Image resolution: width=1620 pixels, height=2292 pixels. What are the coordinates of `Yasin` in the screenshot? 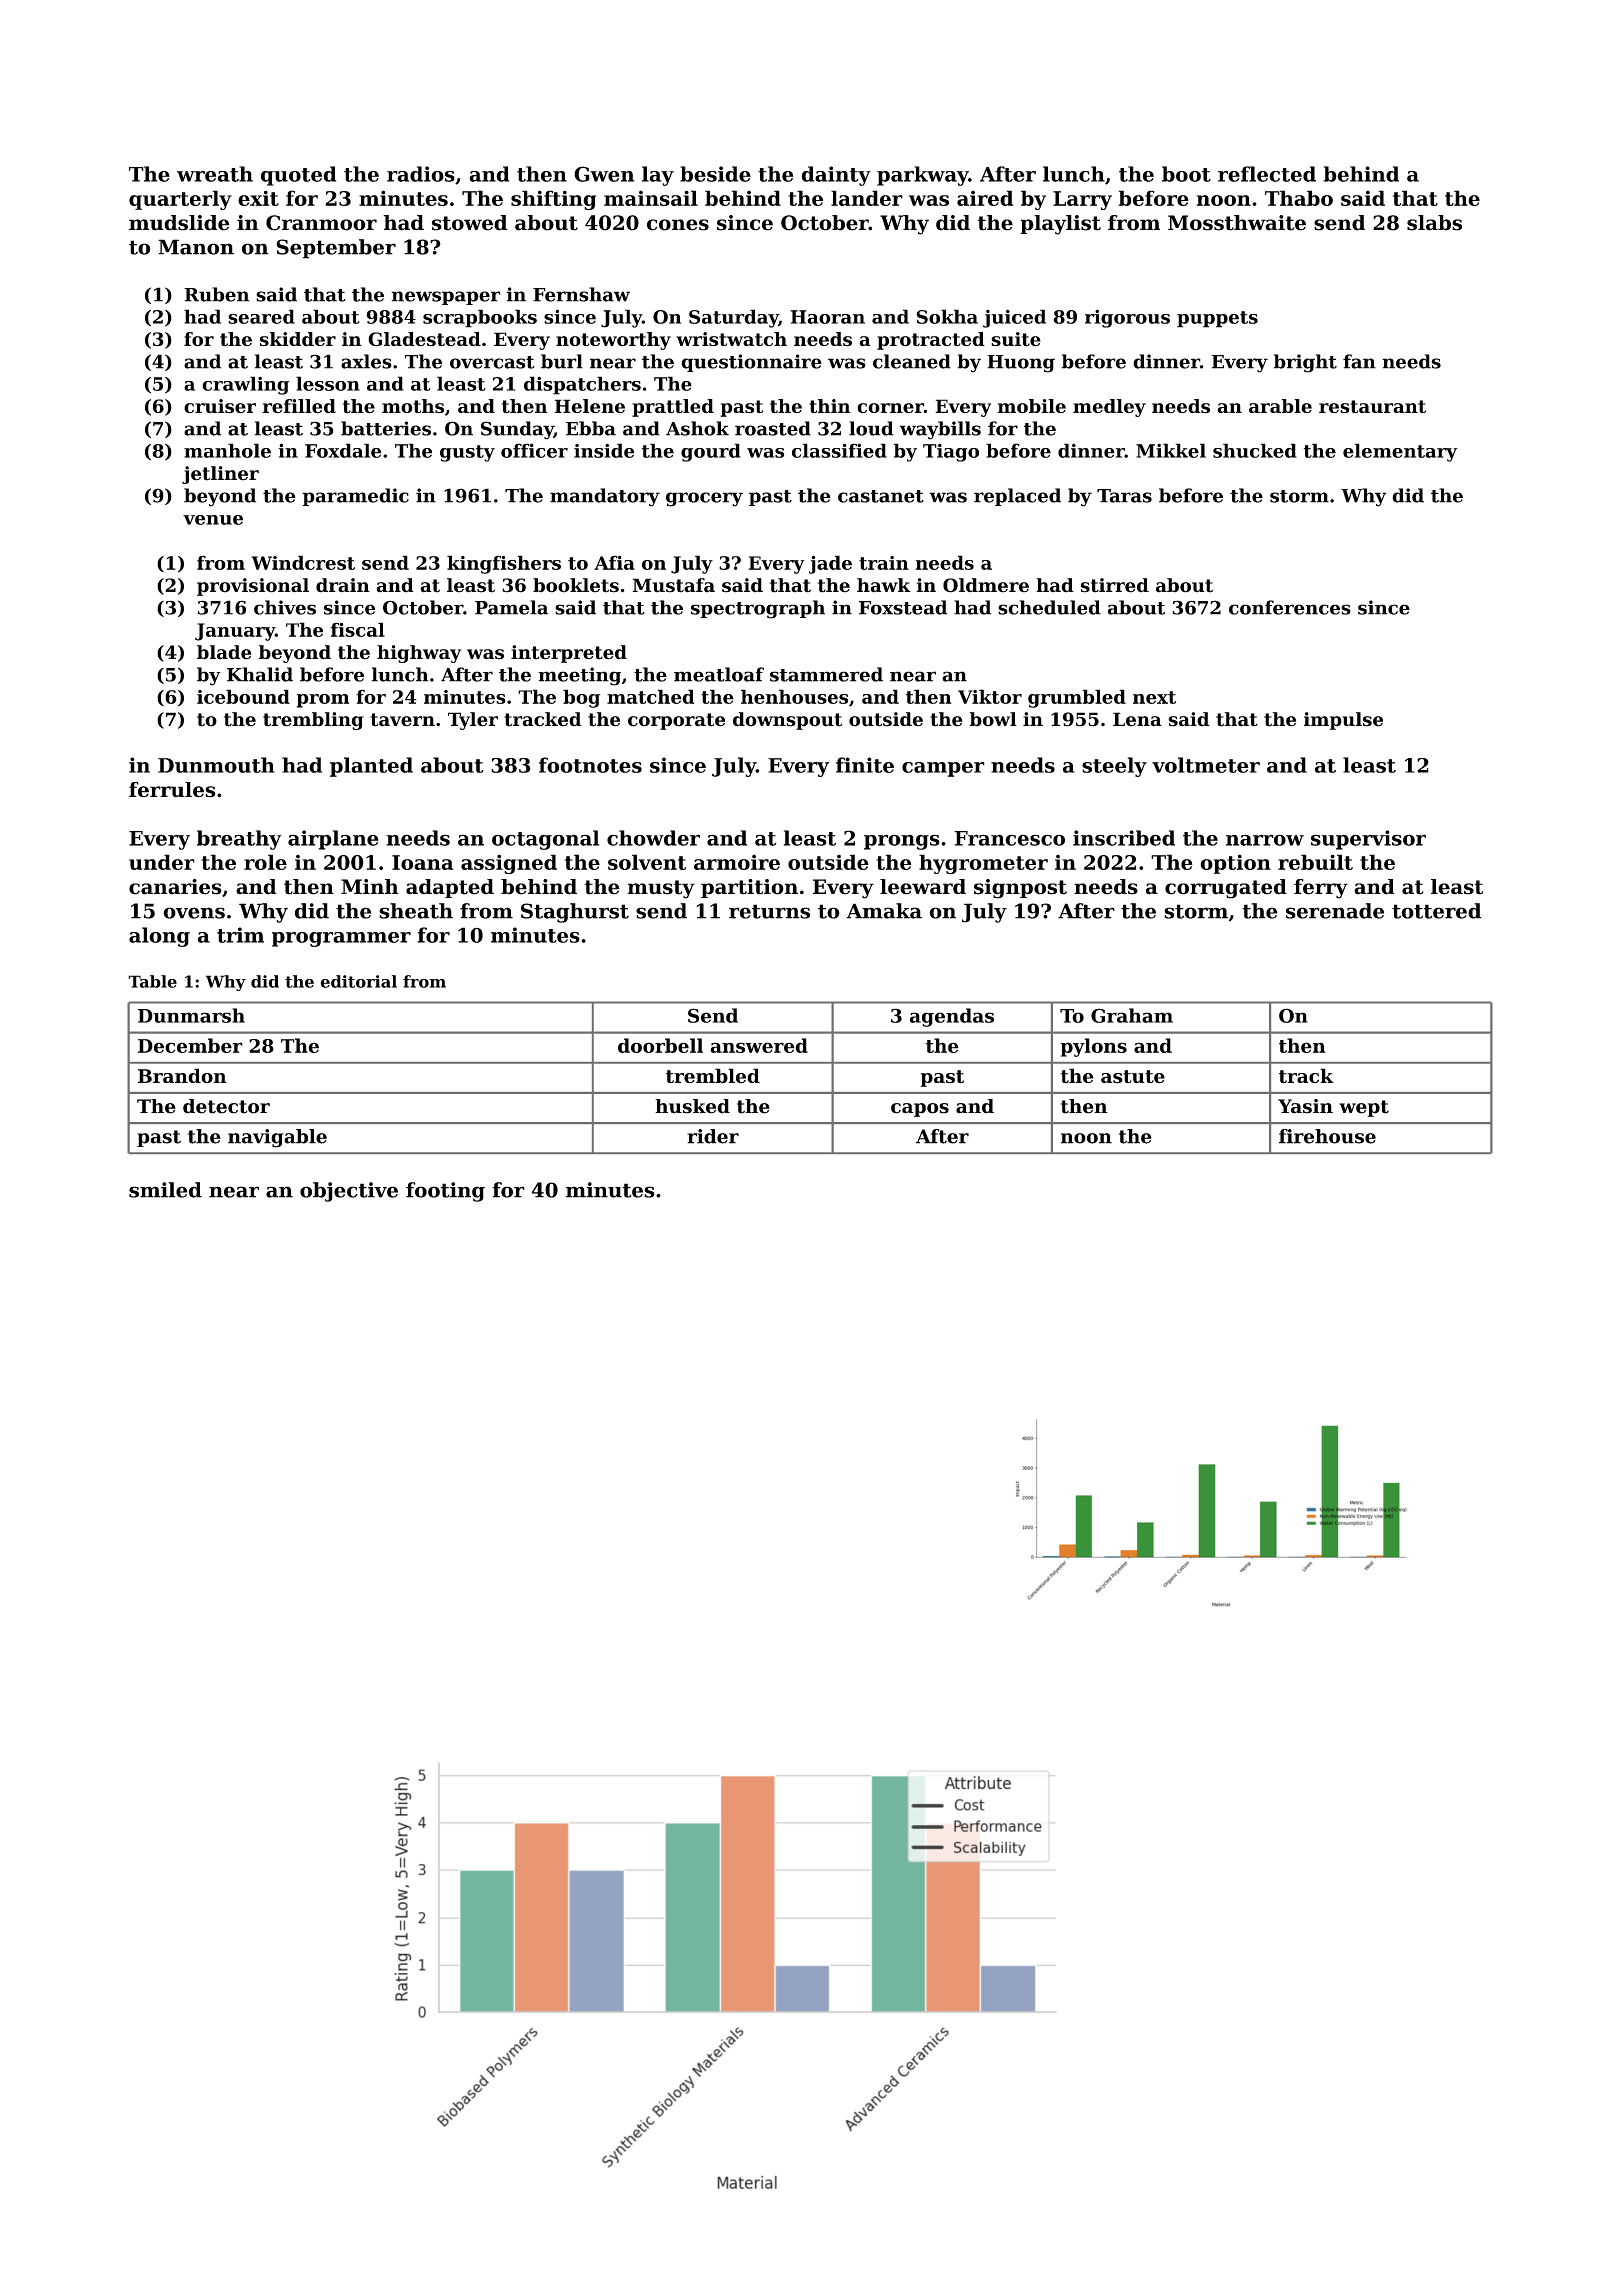 It's located at (1305, 1106).
